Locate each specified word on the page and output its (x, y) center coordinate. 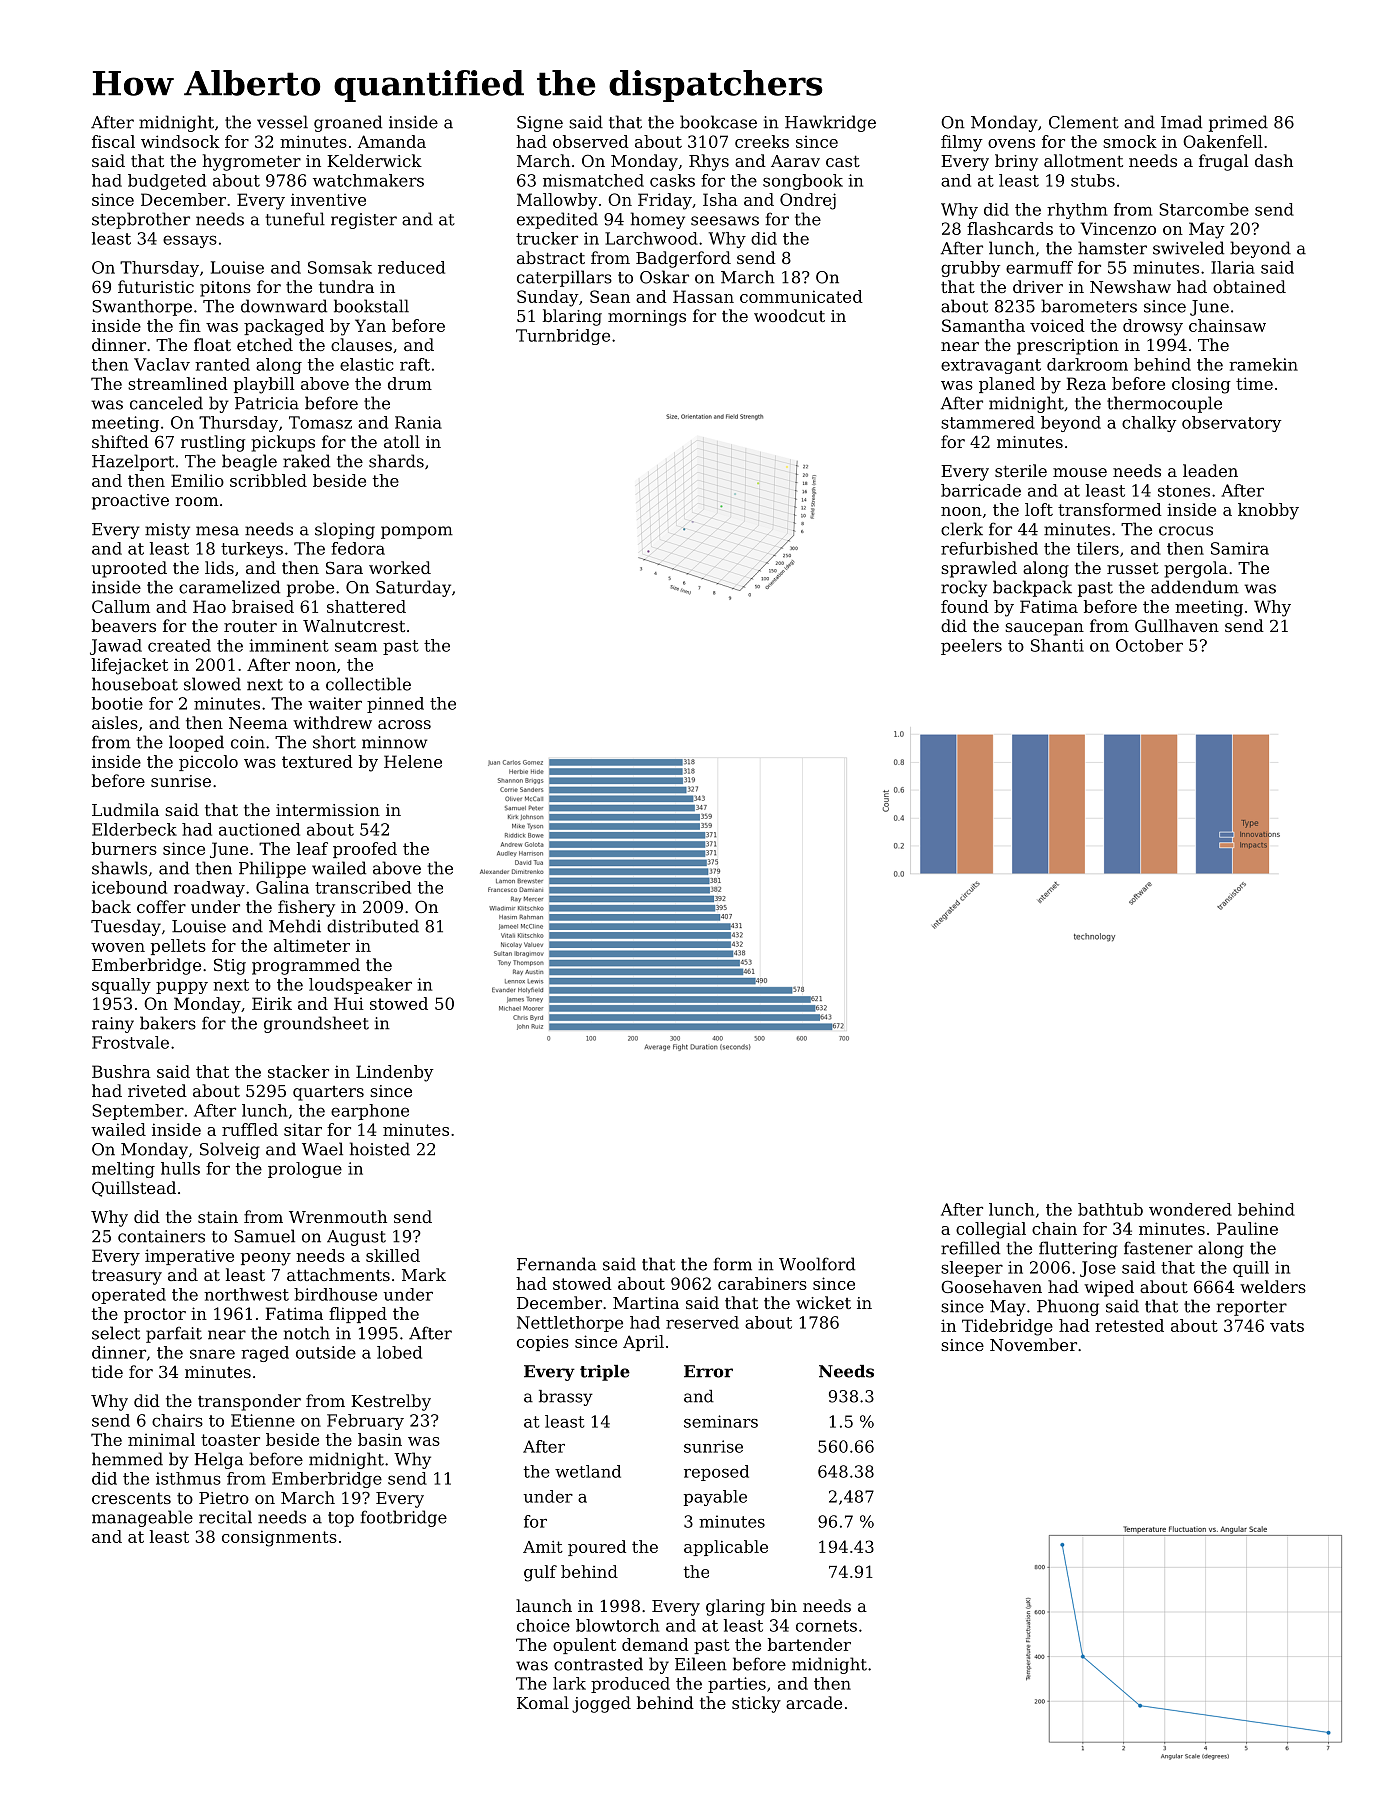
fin (190, 325)
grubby (970, 269)
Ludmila (125, 809)
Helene (413, 761)
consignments (279, 1538)
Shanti (1057, 645)
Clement (1084, 122)
